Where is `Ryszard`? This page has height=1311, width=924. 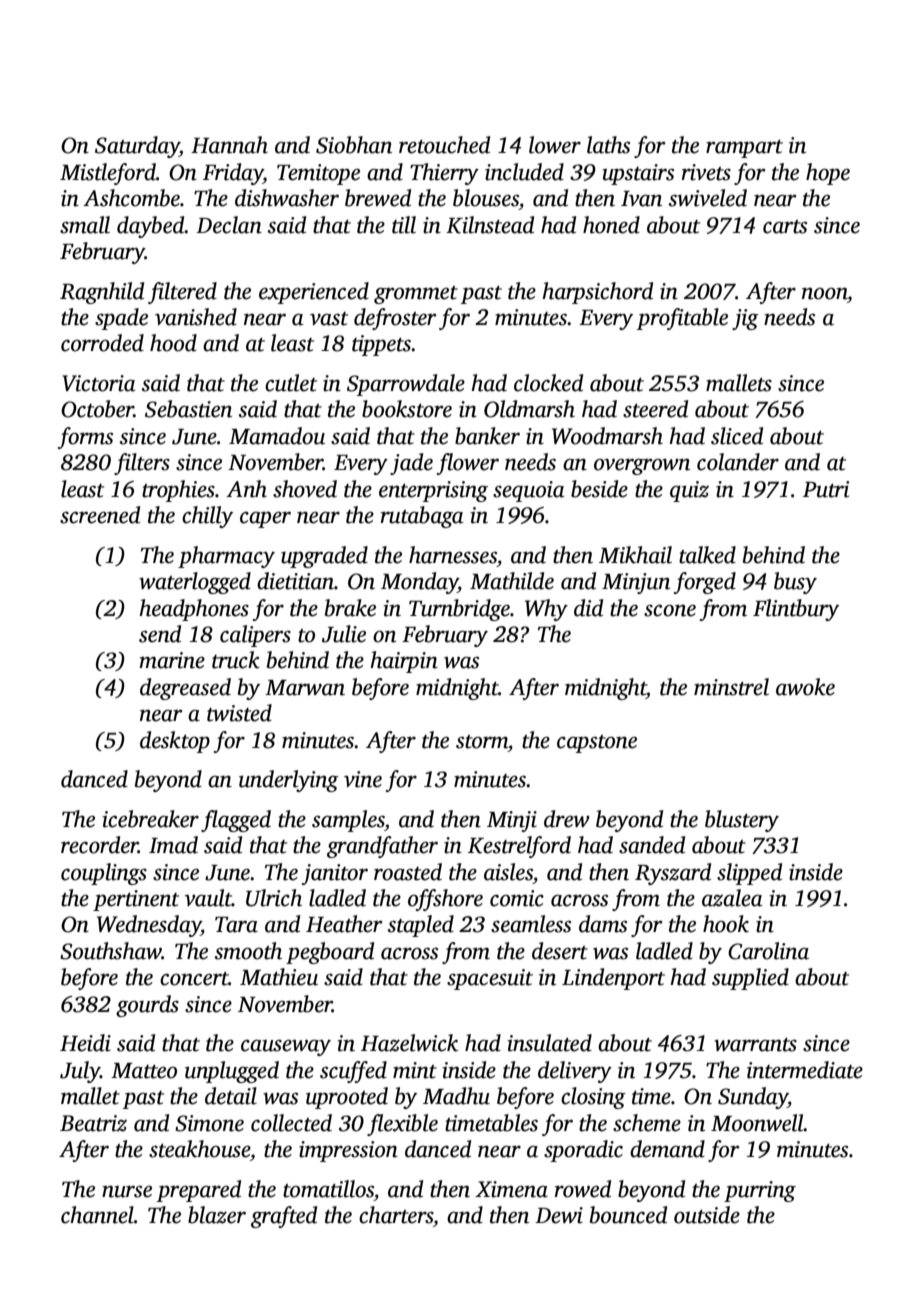
Ryszard is located at coordinates (673, 874).
